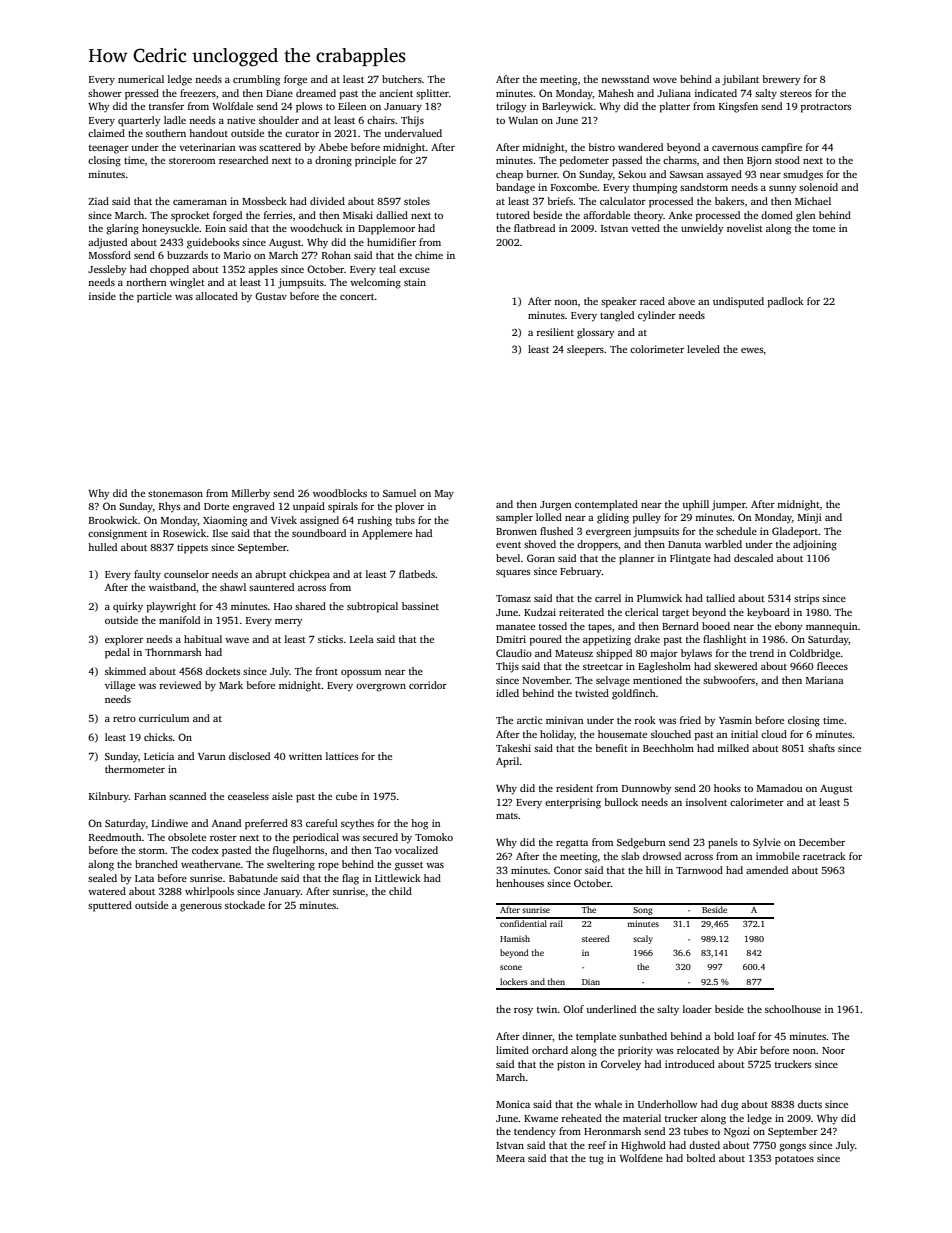  What do you see at coordinates (680, 215) in the screenshot?
I see `Anke` at bounding box center [680, 215].
